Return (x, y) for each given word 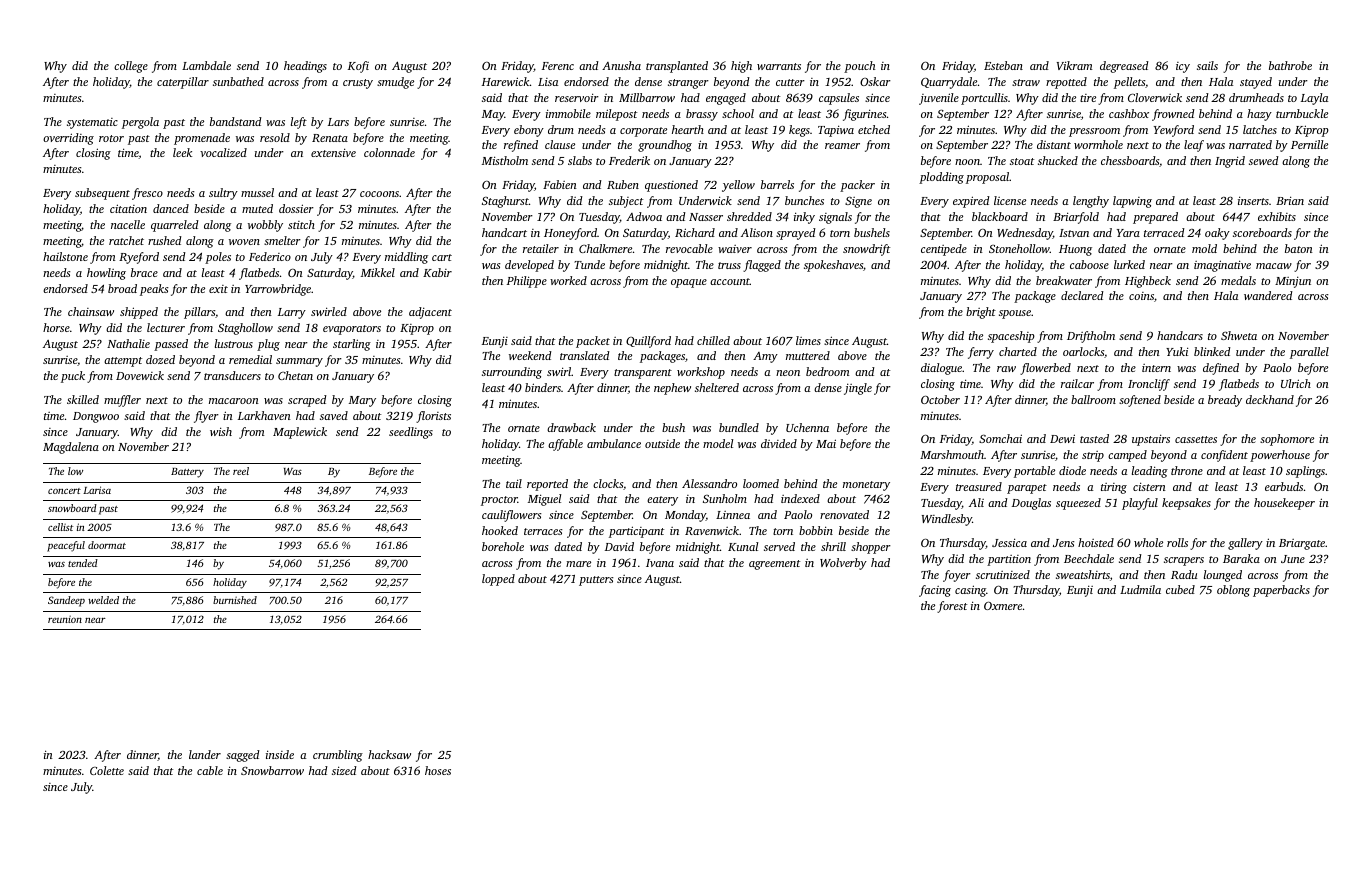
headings (305, 67)
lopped (498, 580)
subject (626, 202)
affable (565, 445)
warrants (779, 66)
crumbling (338, 756)
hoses (438, 770)
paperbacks (1281, 591)
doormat (107, 545)
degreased (1124, 67)
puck (73, 377)
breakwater (1064, 280)
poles (218, 258)
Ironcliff (1149, 385)
